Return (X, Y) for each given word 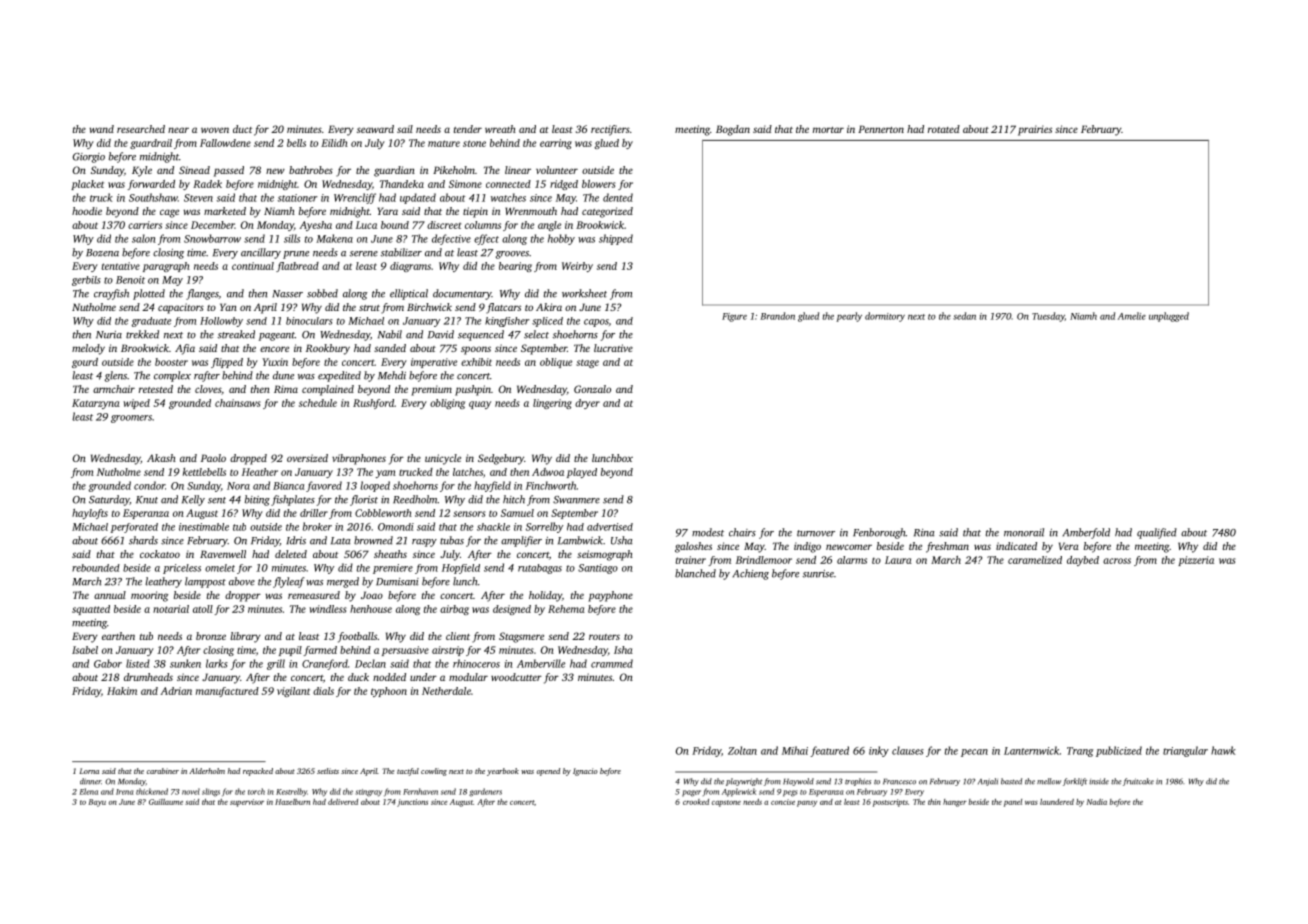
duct (242, 129)
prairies (1035, 130)
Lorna (89, 771)
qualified (1157, 533)
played (582, 473)
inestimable (204, 527)
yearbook (503, 772)
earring (556, 144)
